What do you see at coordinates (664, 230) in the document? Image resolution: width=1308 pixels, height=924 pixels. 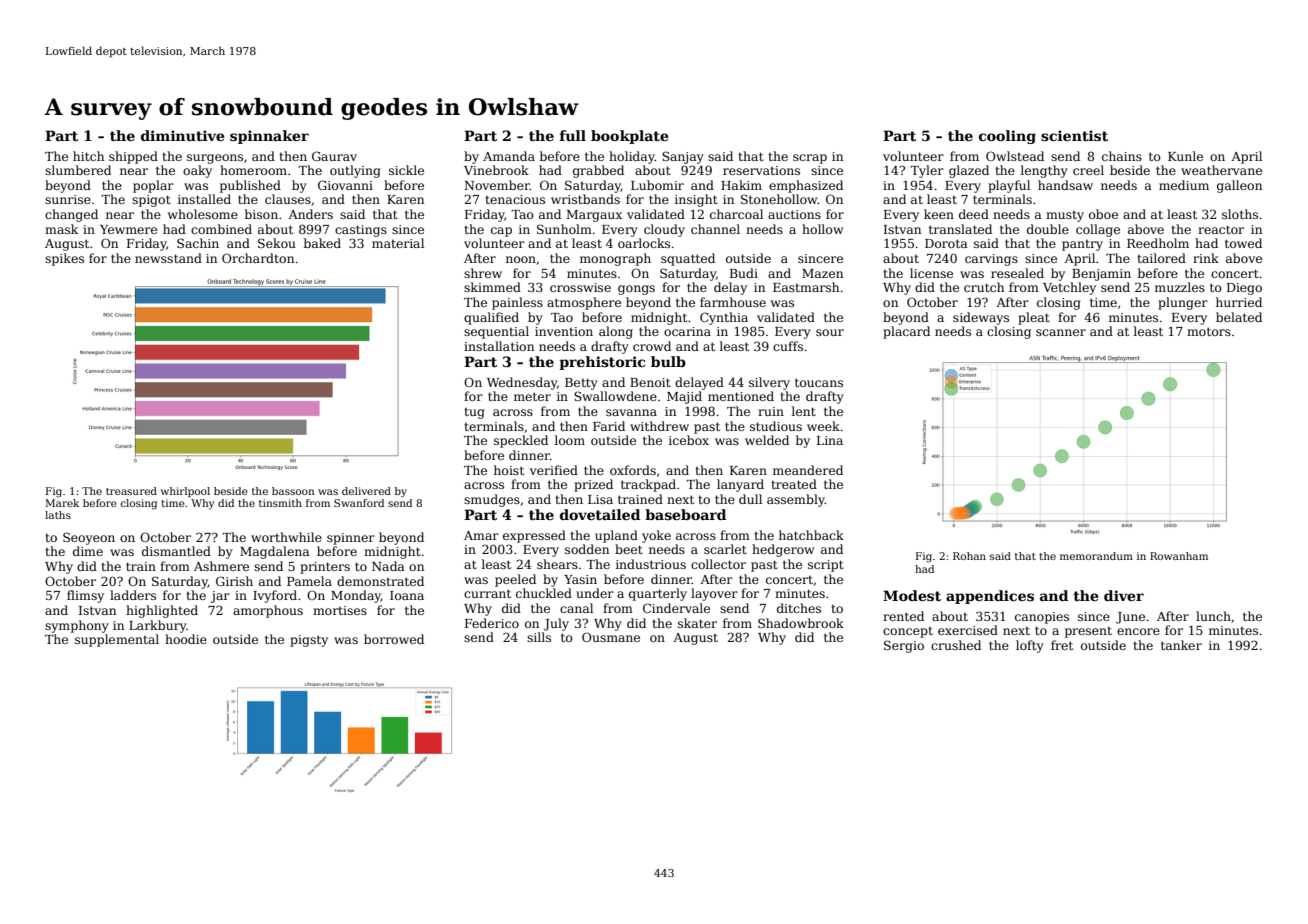 I see `cloudy` at bounding box center [664, 230].
